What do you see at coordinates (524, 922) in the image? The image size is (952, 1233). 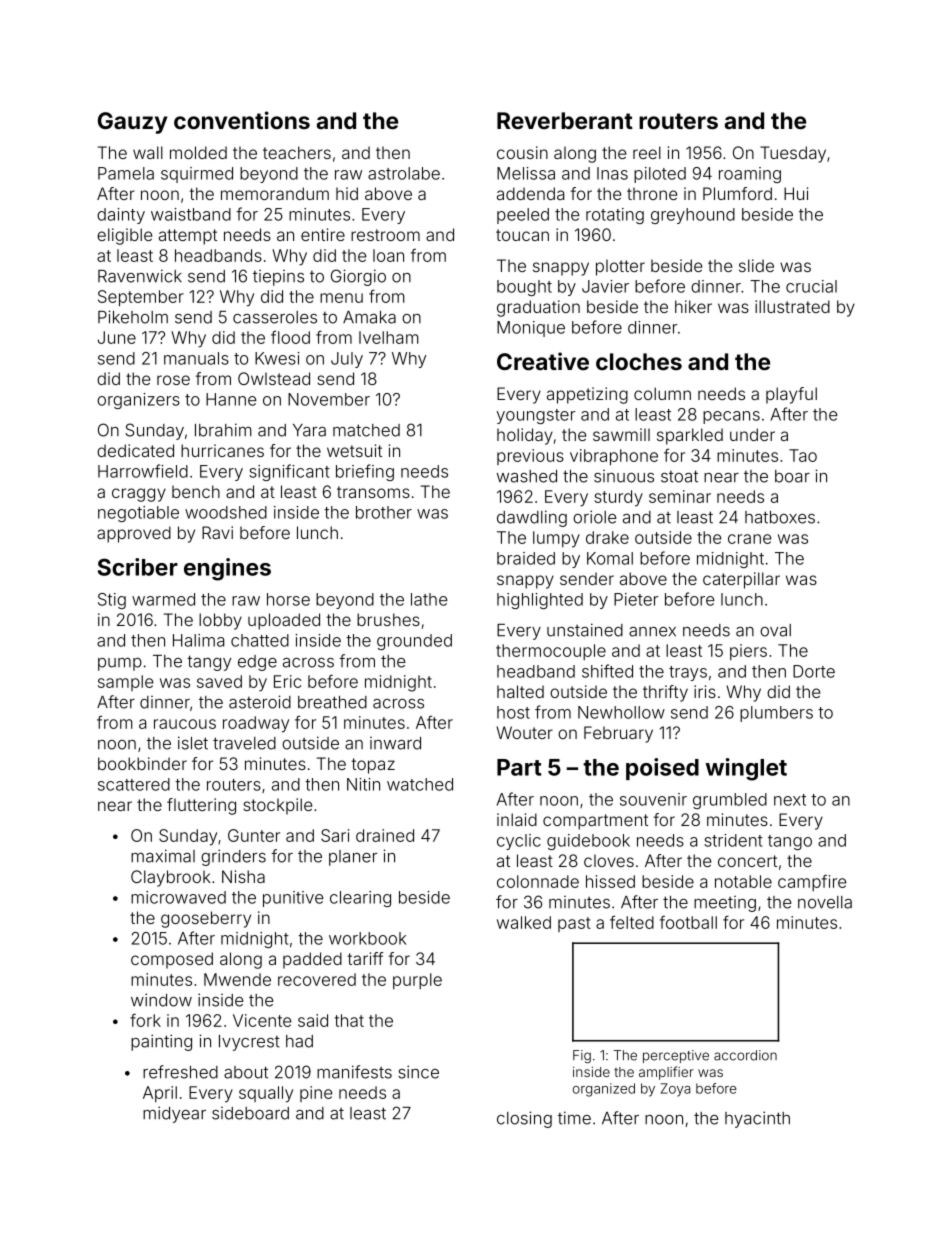 I see `walked` at bounding box center [524, 922].
